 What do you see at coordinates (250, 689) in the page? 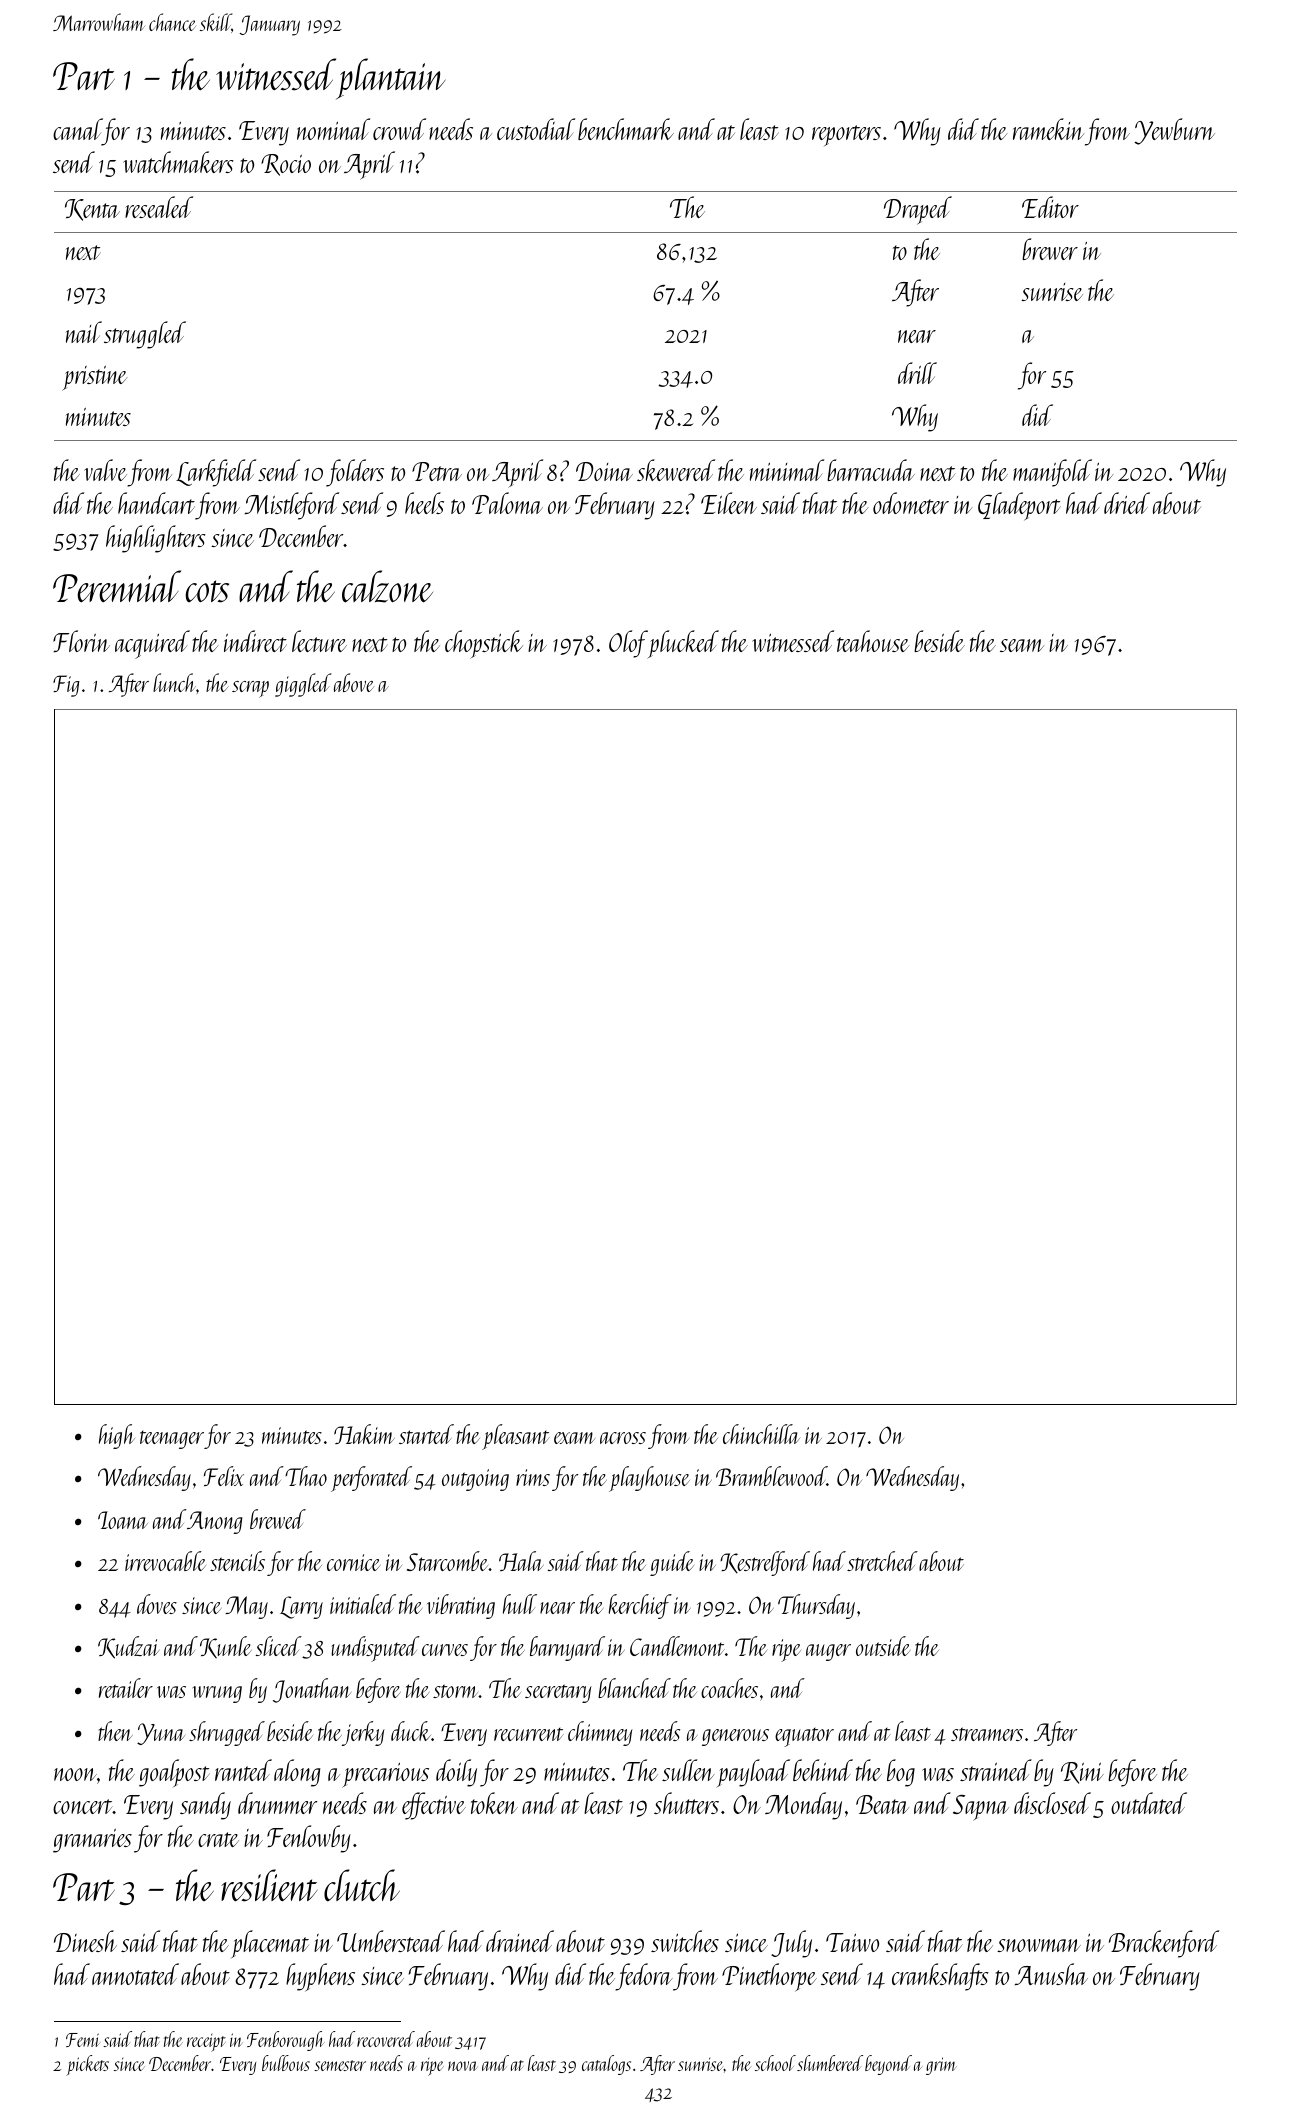
I see `scrap` at bounding box center [250, 689].
